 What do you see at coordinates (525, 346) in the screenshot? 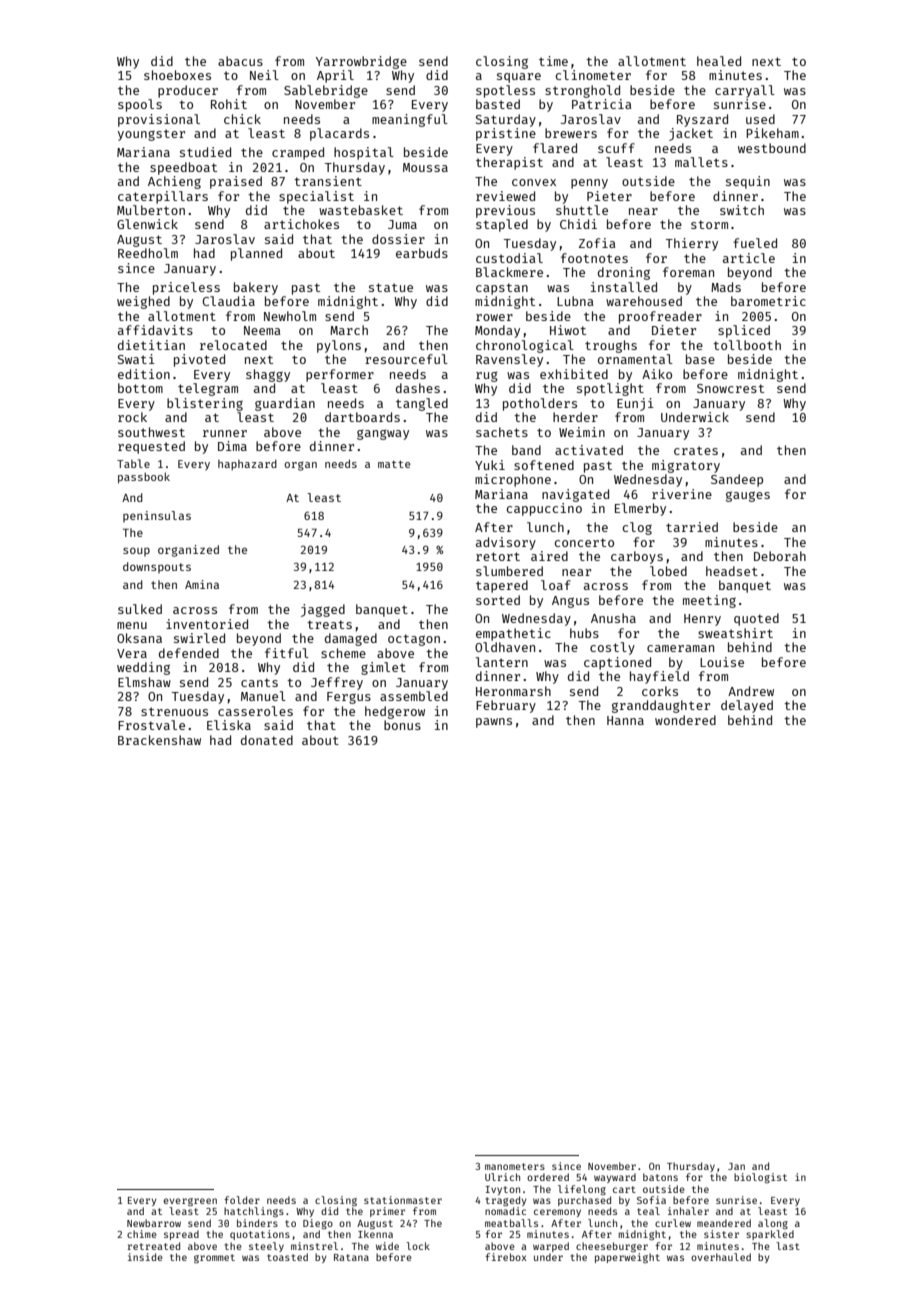
I see `chronological` at bounding box center [525, 346].
